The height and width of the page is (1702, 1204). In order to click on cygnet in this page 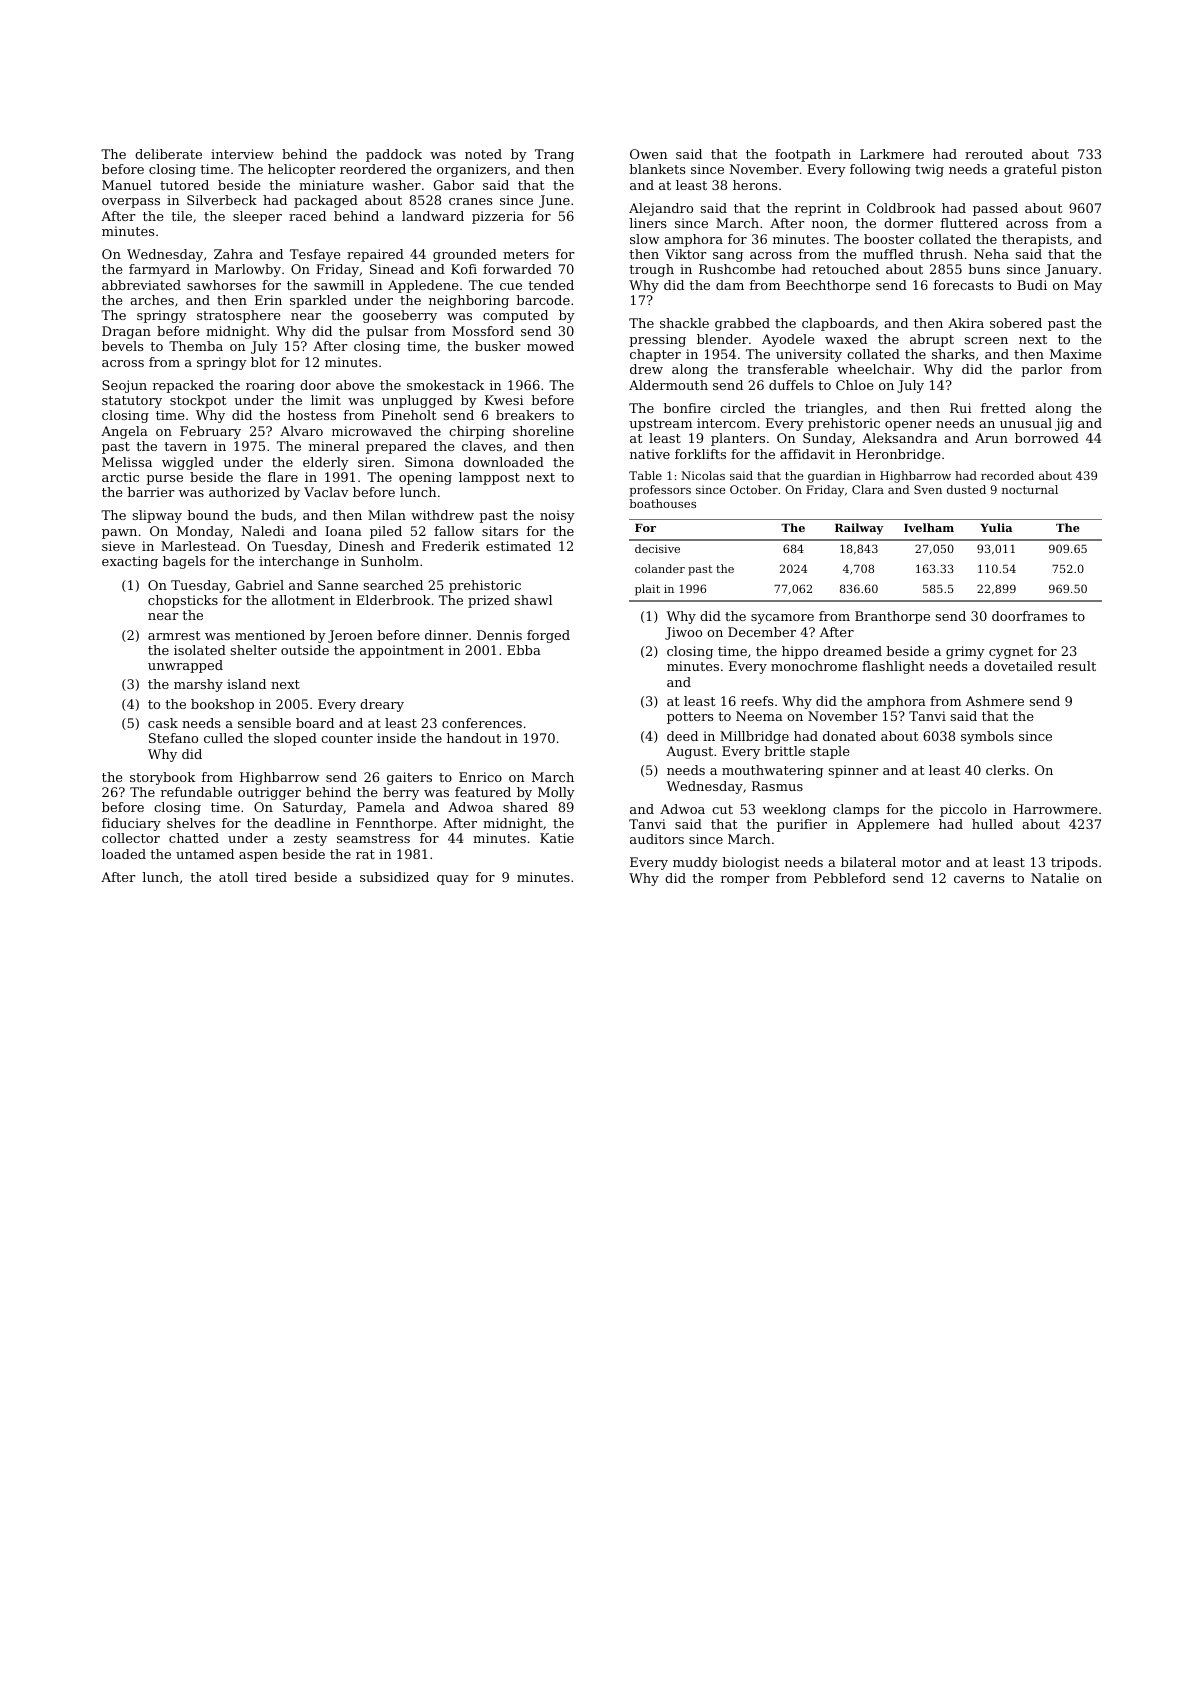, I will do `click(1011, 653)`.
